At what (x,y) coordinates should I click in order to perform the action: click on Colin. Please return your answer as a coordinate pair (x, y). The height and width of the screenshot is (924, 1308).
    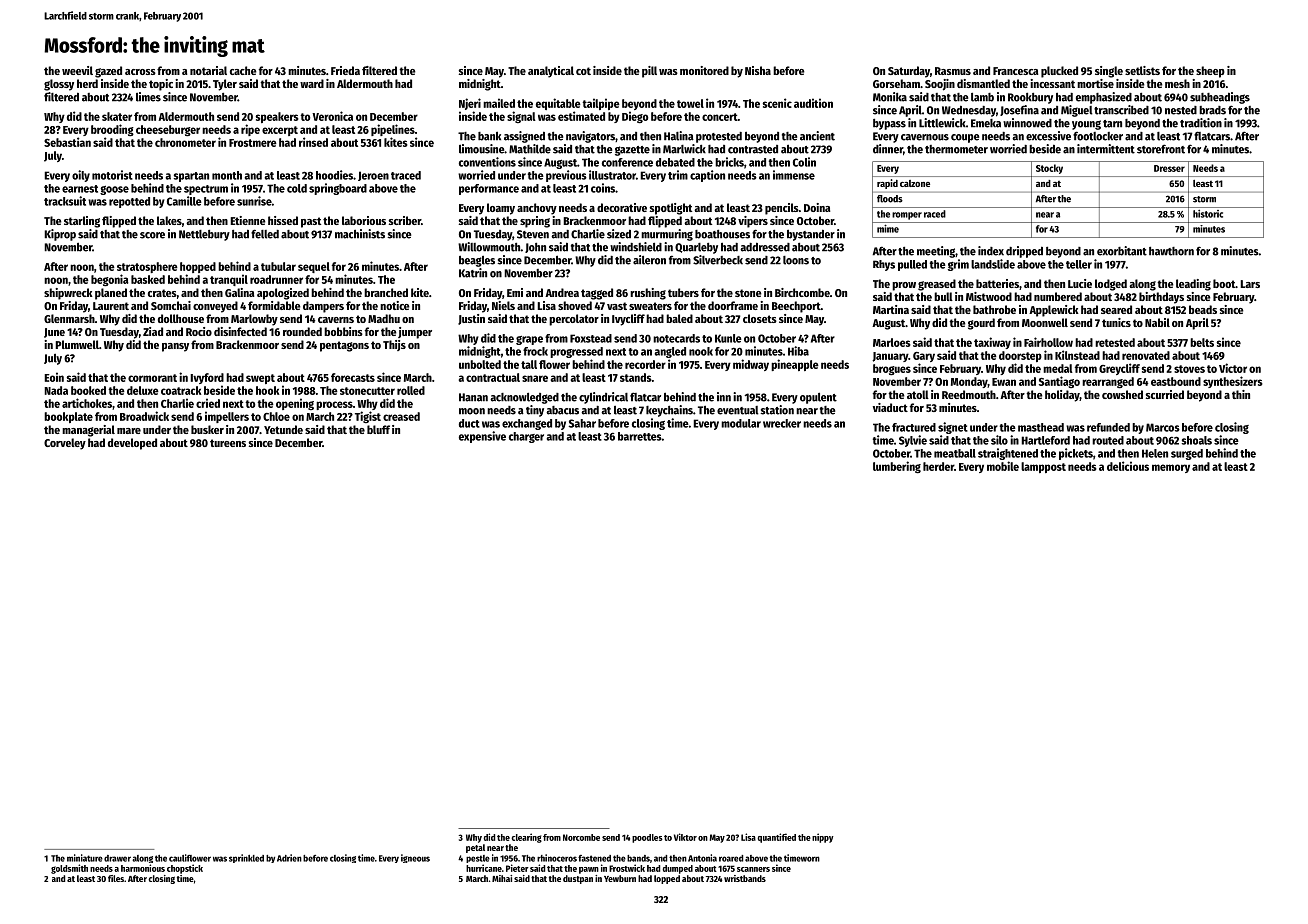
    Looking at the image, I should click on (804, 162).
